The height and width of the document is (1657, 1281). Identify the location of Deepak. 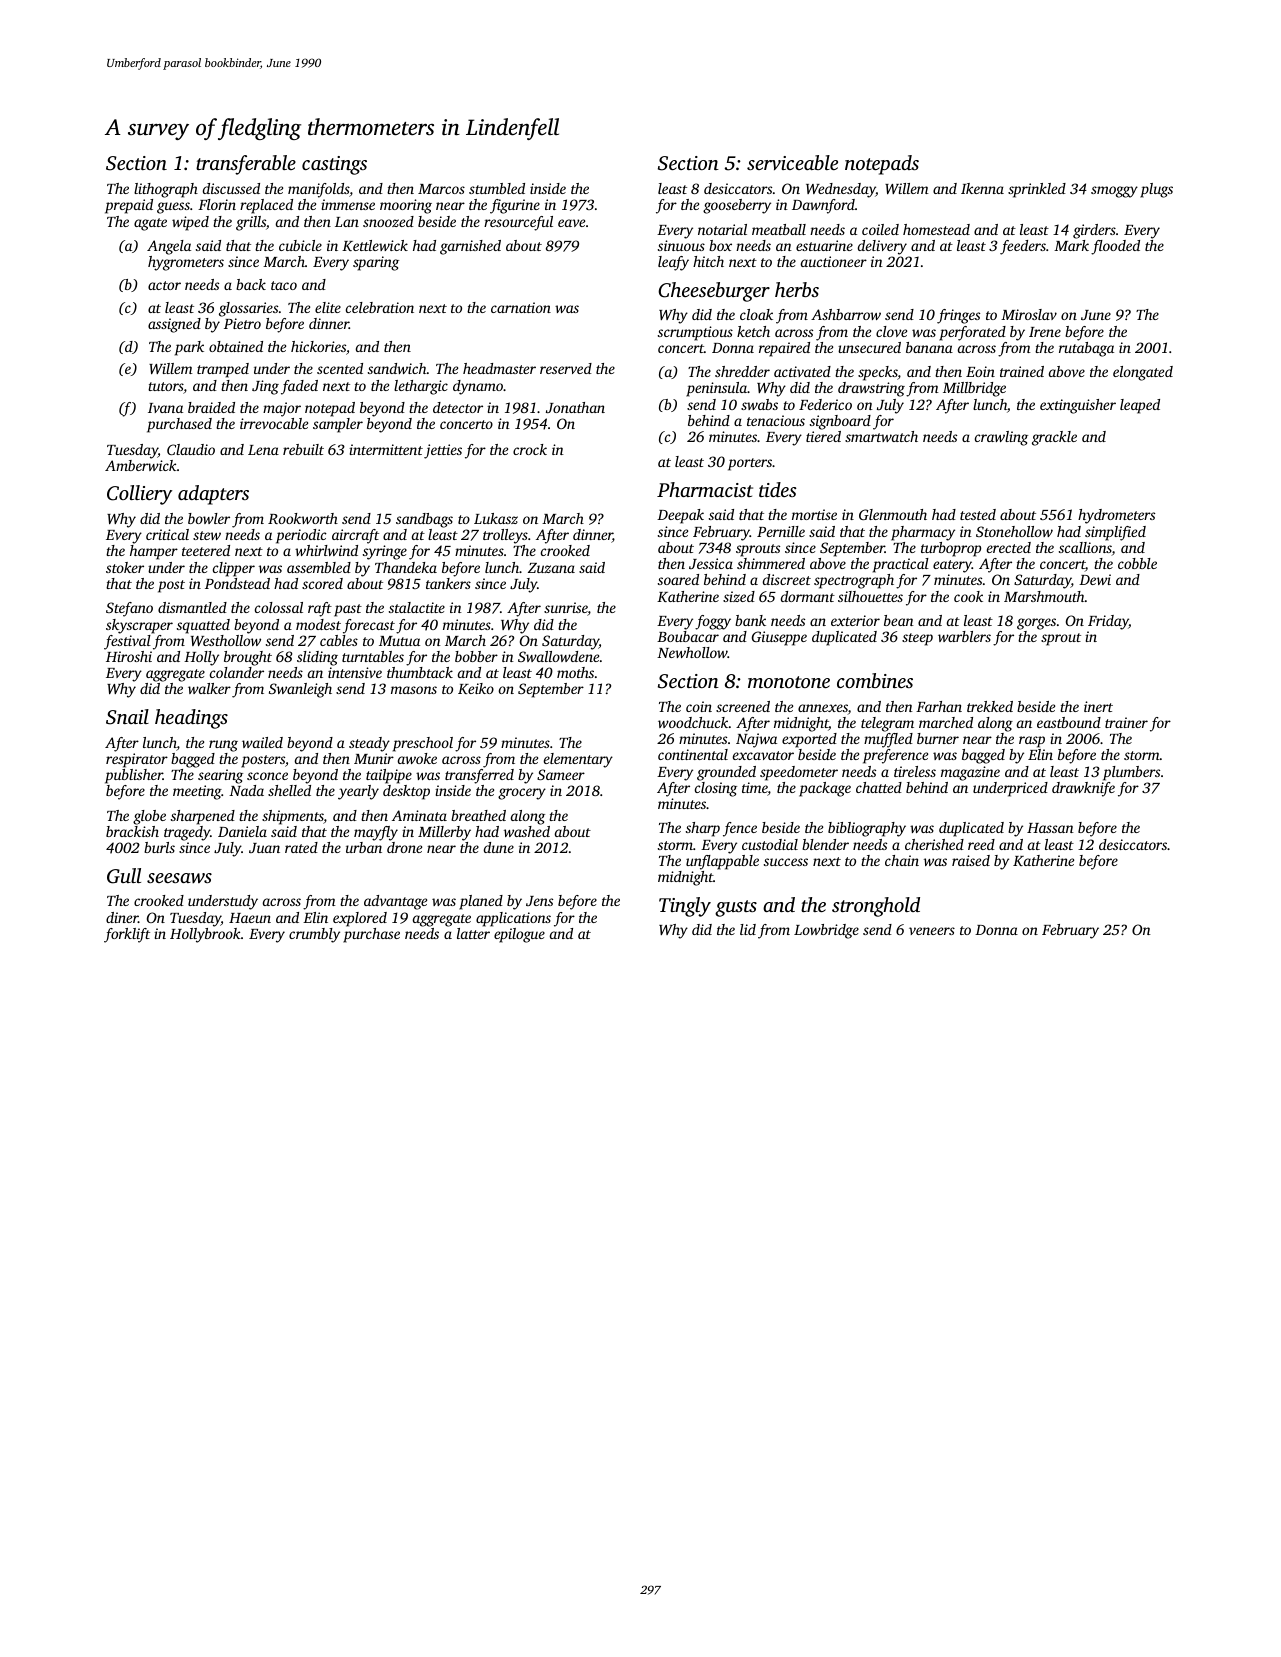
(680, 516).
